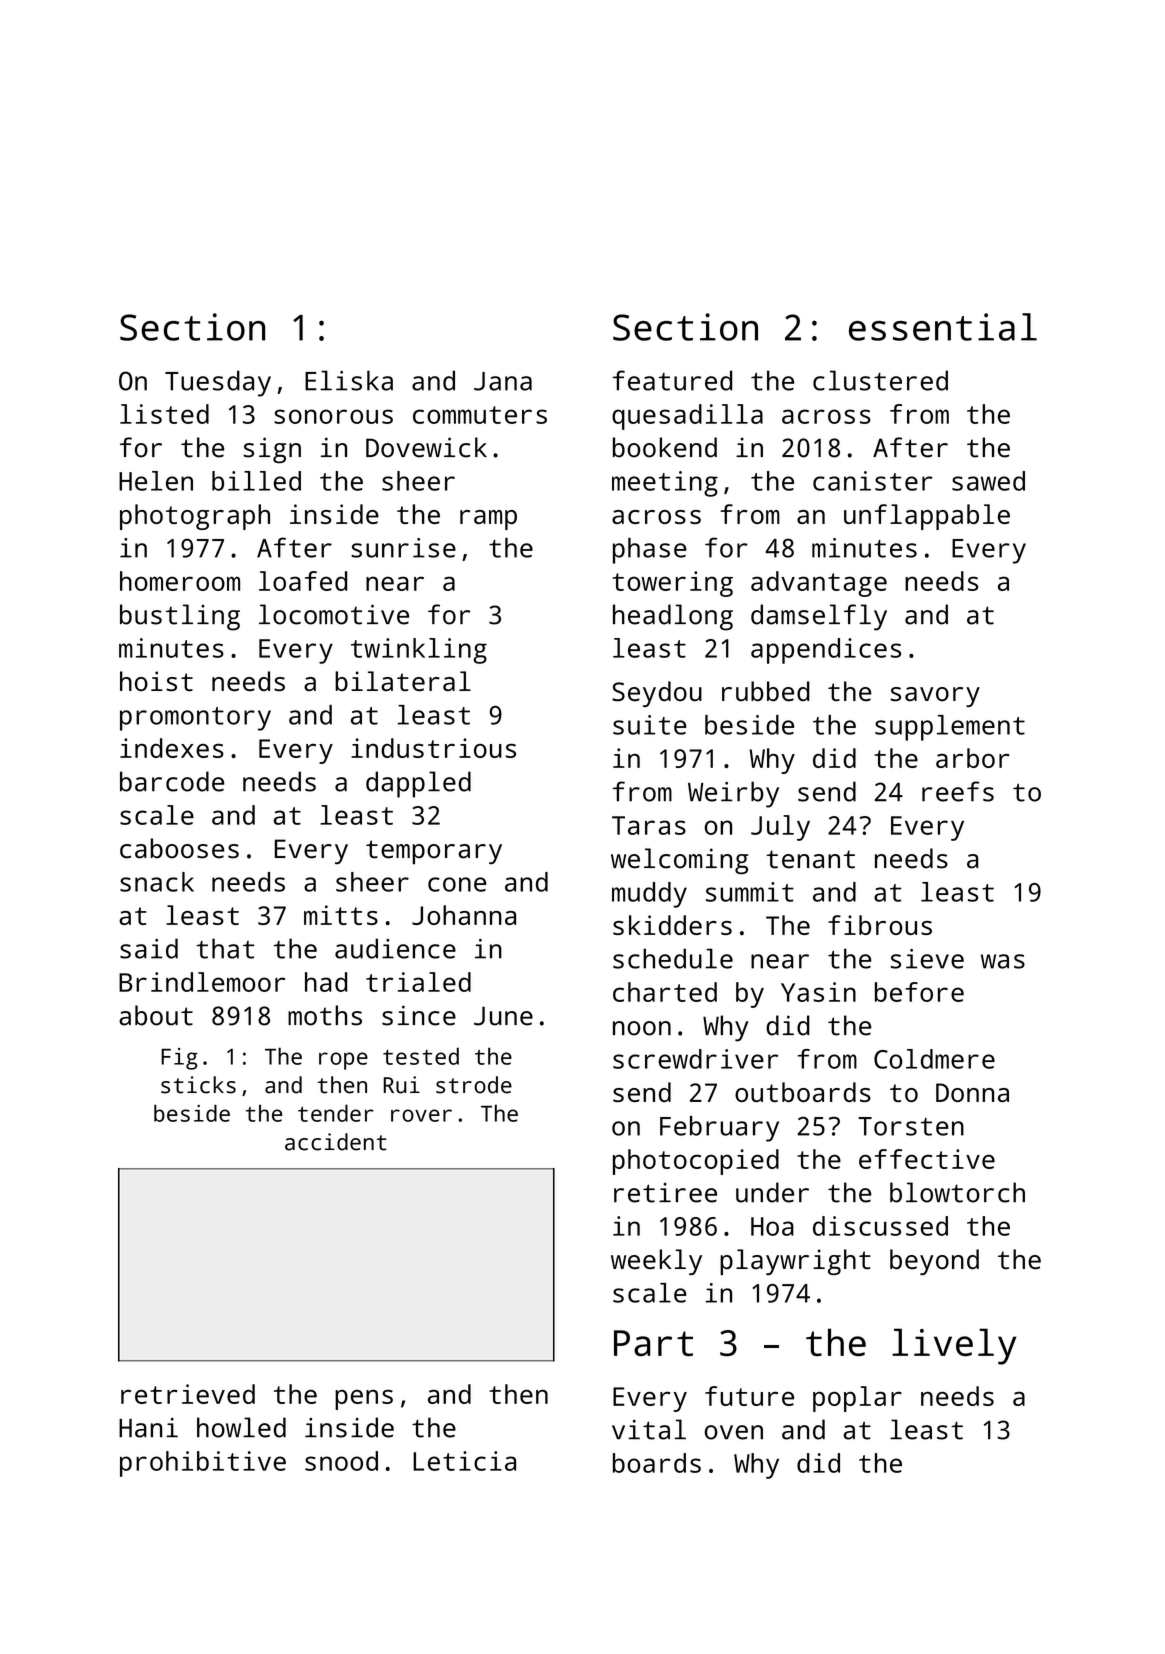 The height and width of the screenshot is (1654, 1165). Describe the element at coordinates (935, 697) in the screenshot. I see `savory` at that location.
